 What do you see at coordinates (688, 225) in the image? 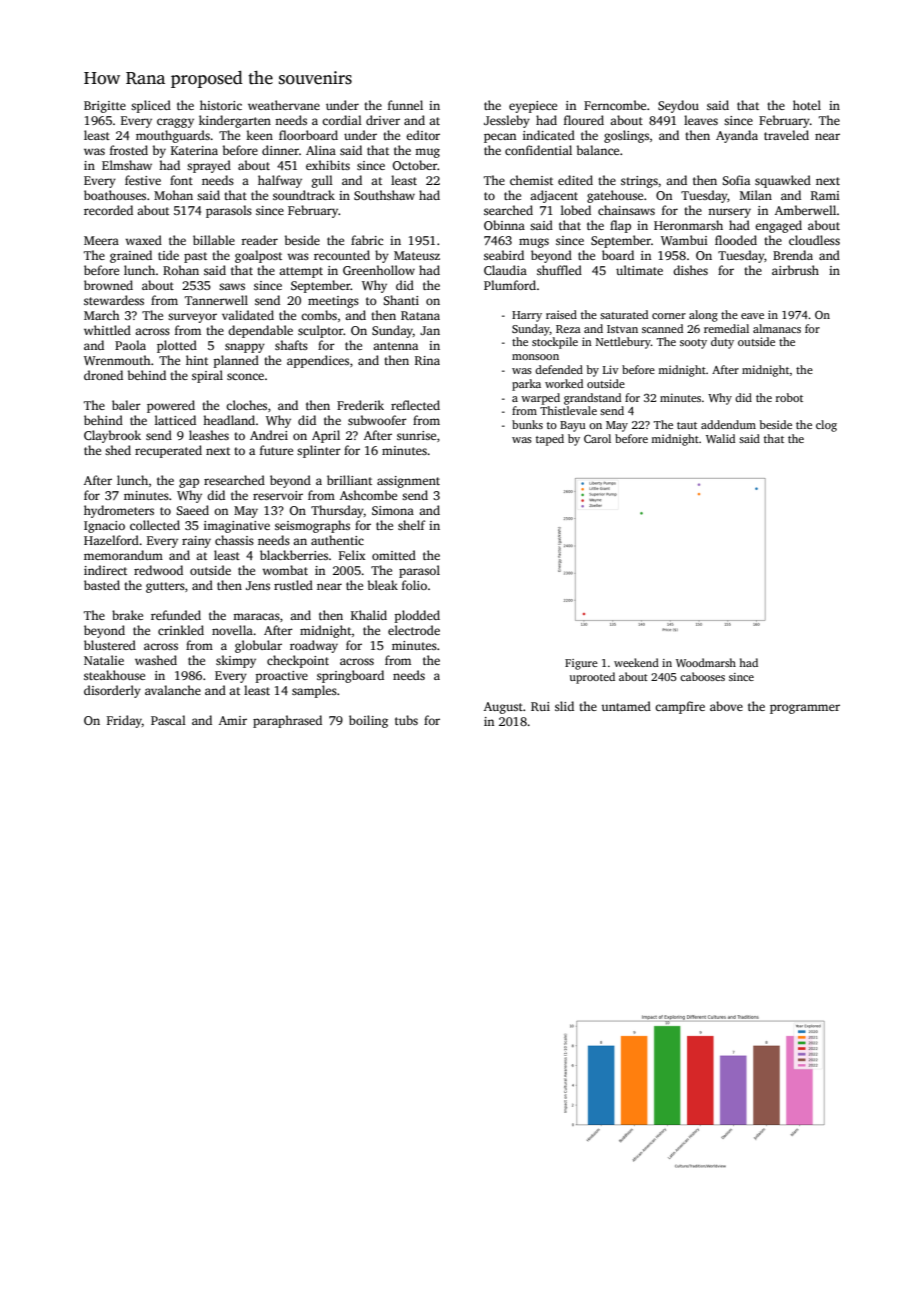
I see `Heronmarsh` at bounding box center [688, 225].
